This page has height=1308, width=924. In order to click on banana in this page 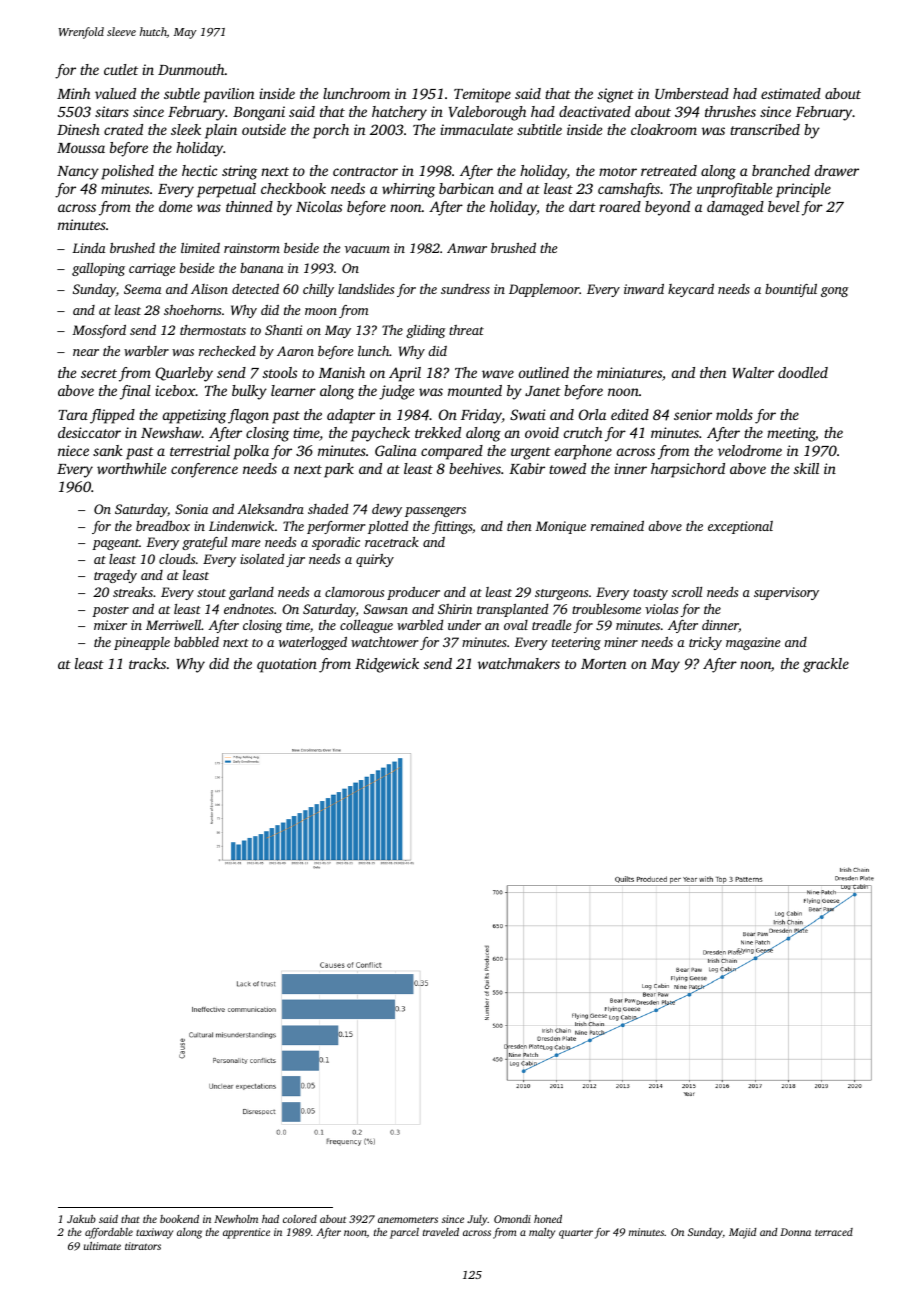, I will do `click(261, 268)`.
